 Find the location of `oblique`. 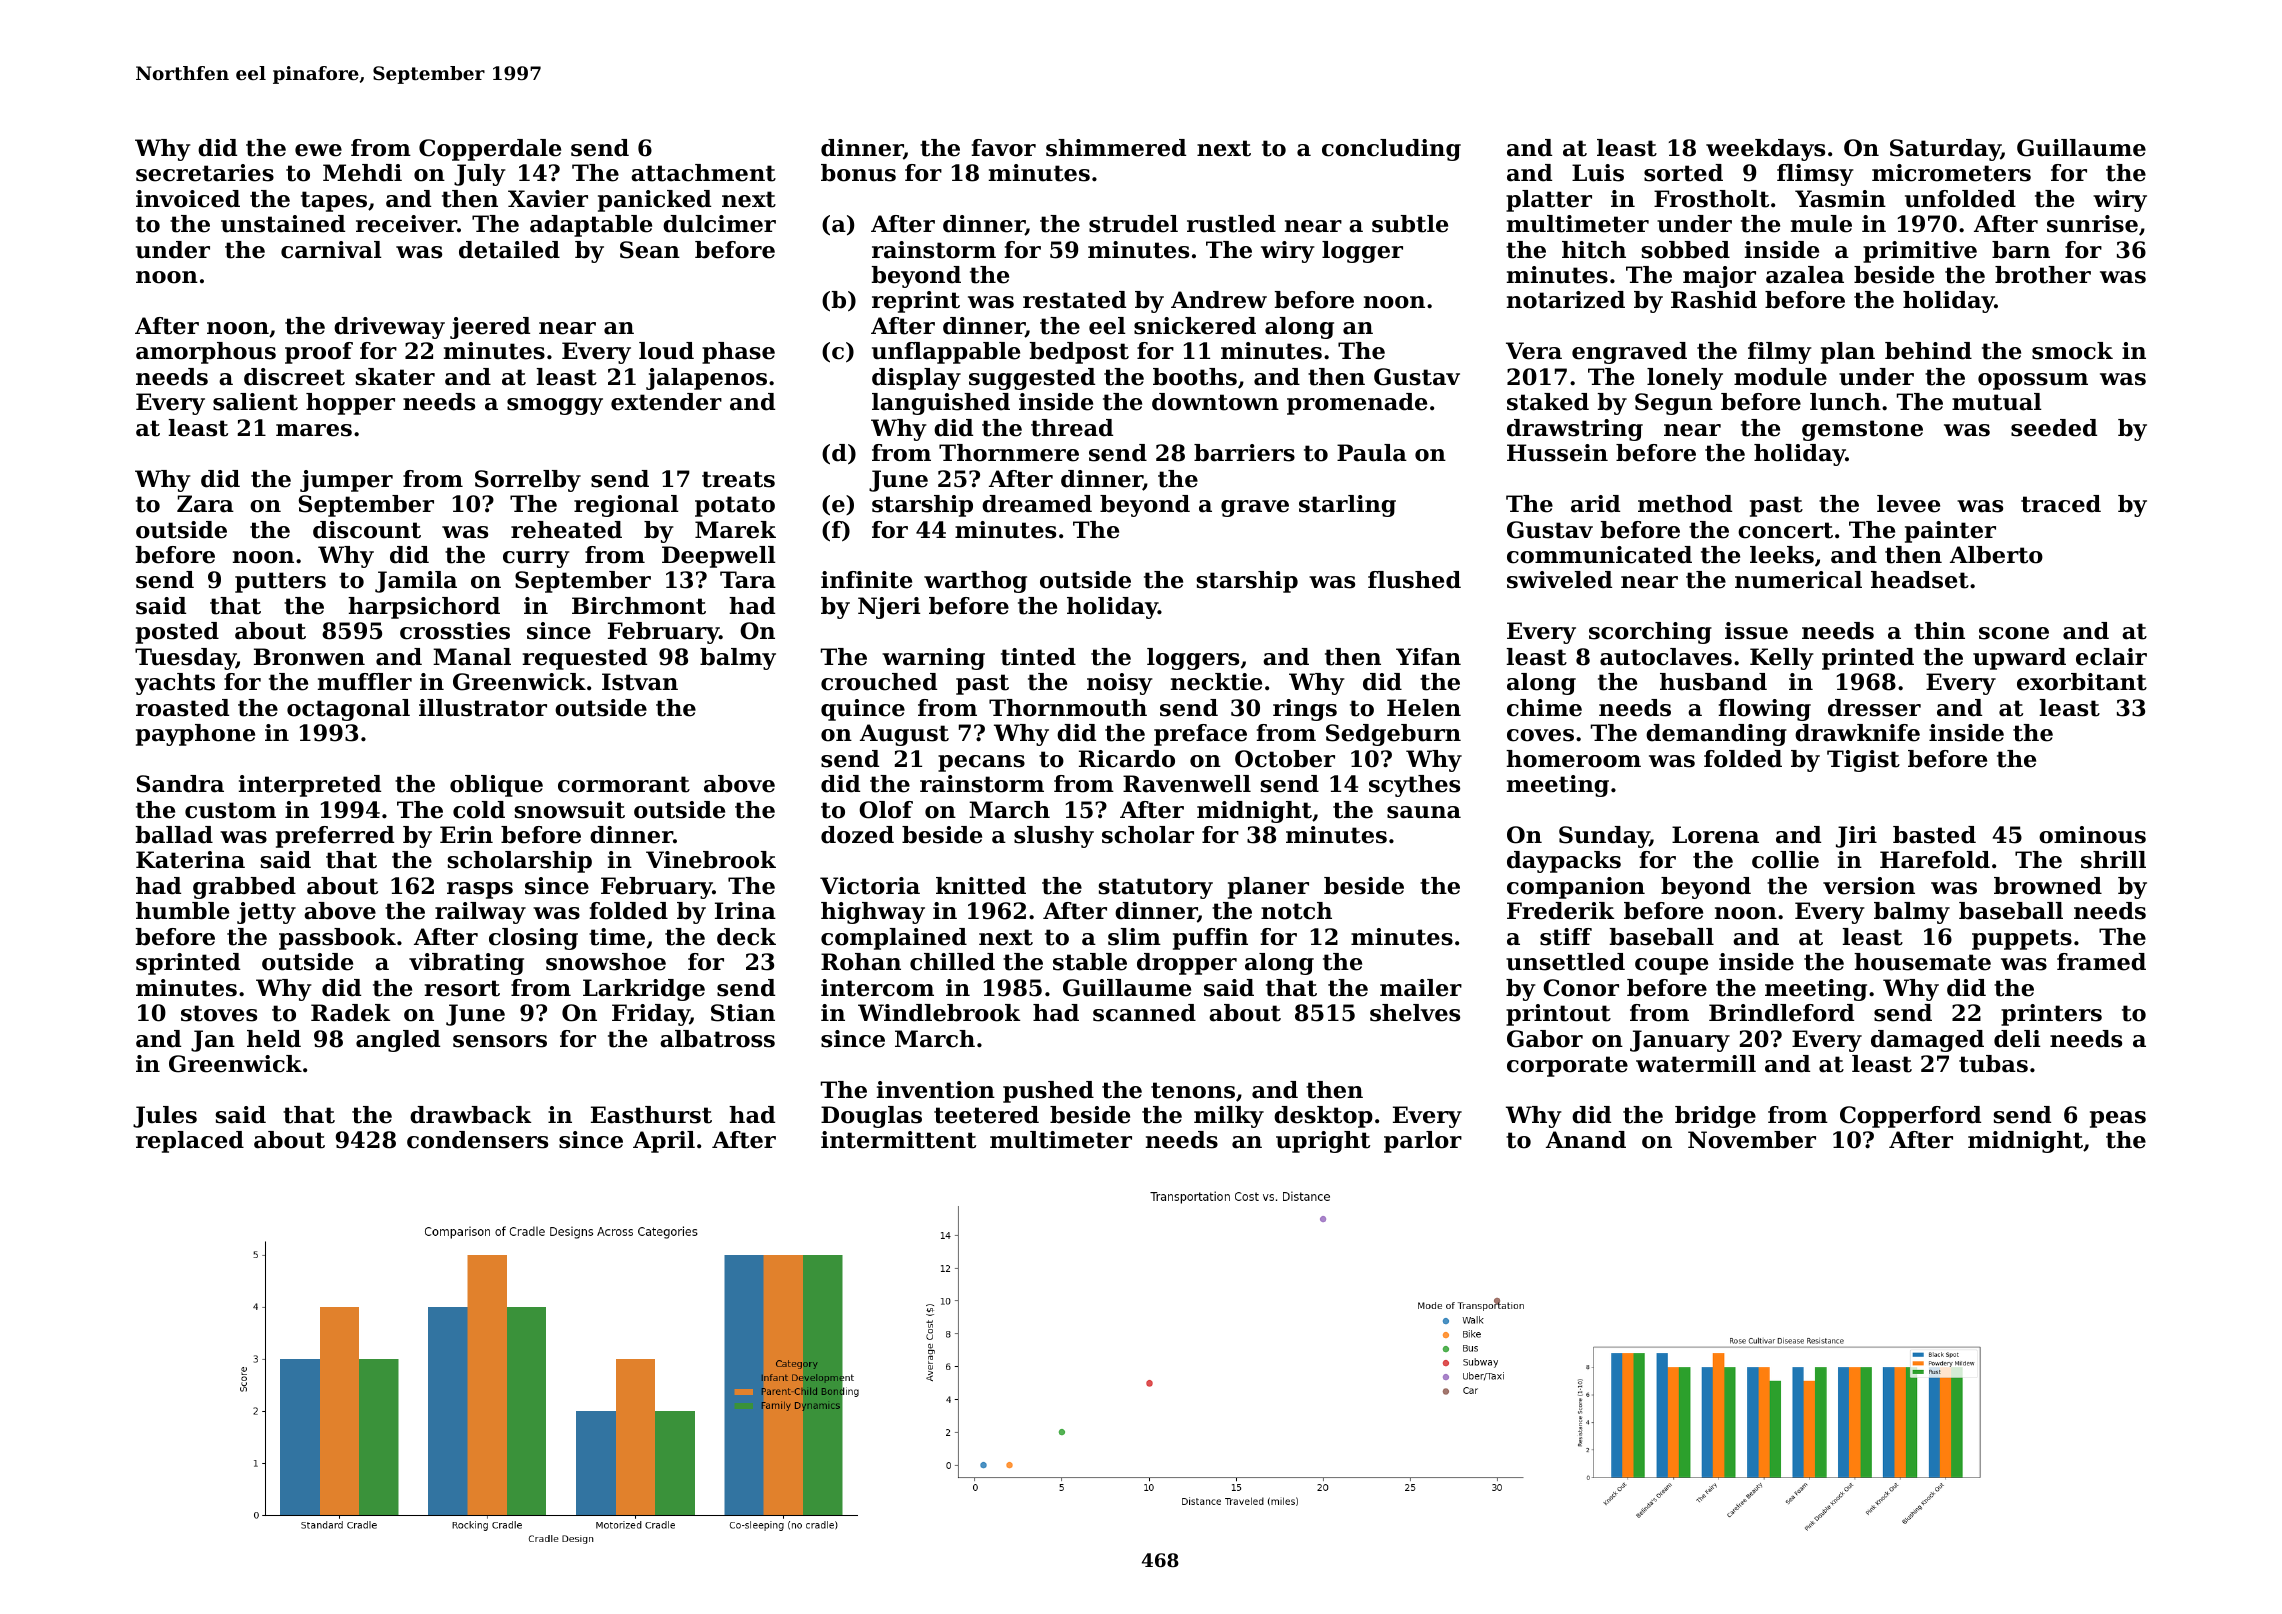

oblique is located at coordinates (496, 786).
